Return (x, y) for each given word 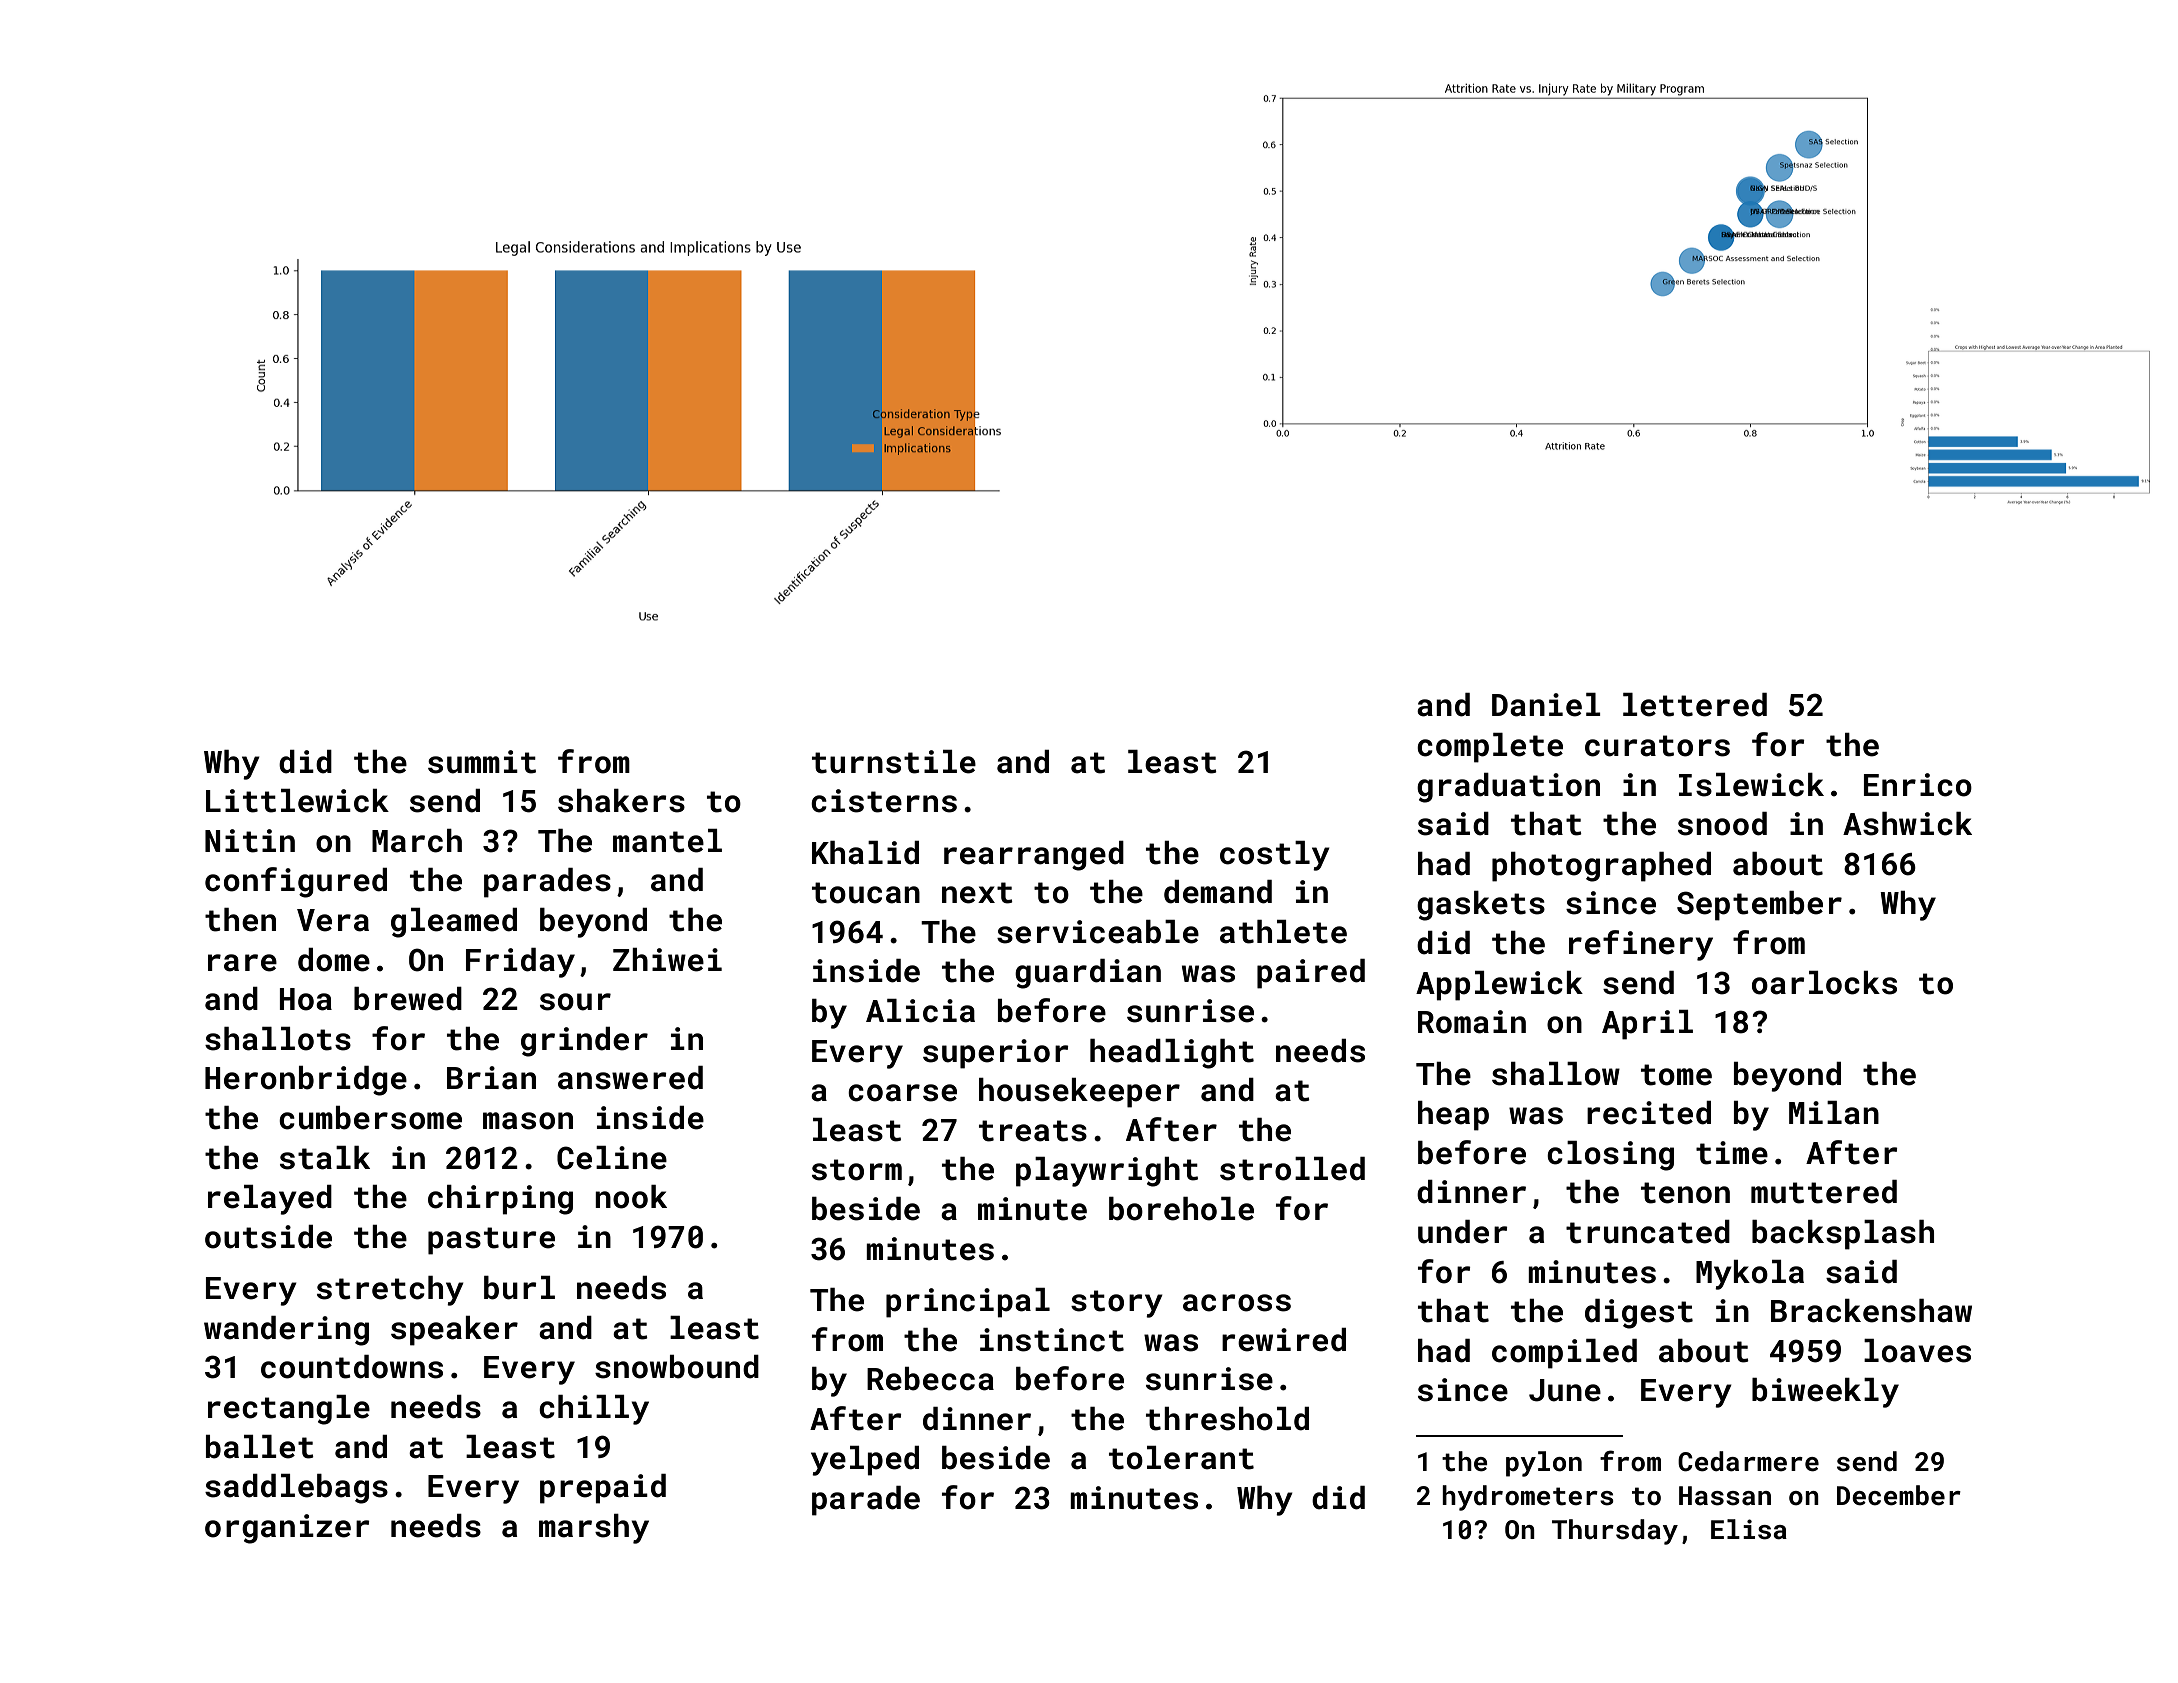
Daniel (1546, 705)
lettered (1695, 705)
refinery (1641, 945)
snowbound (677, 1367)
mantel (667, 841)
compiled (1564, 1354)
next (977, 893)
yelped (865, 1461)
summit (482, 762)
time (1732, 1153)
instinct (1052, 1340)
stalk (325, 1158)
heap (1453, 1116)
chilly (594, 1410)
